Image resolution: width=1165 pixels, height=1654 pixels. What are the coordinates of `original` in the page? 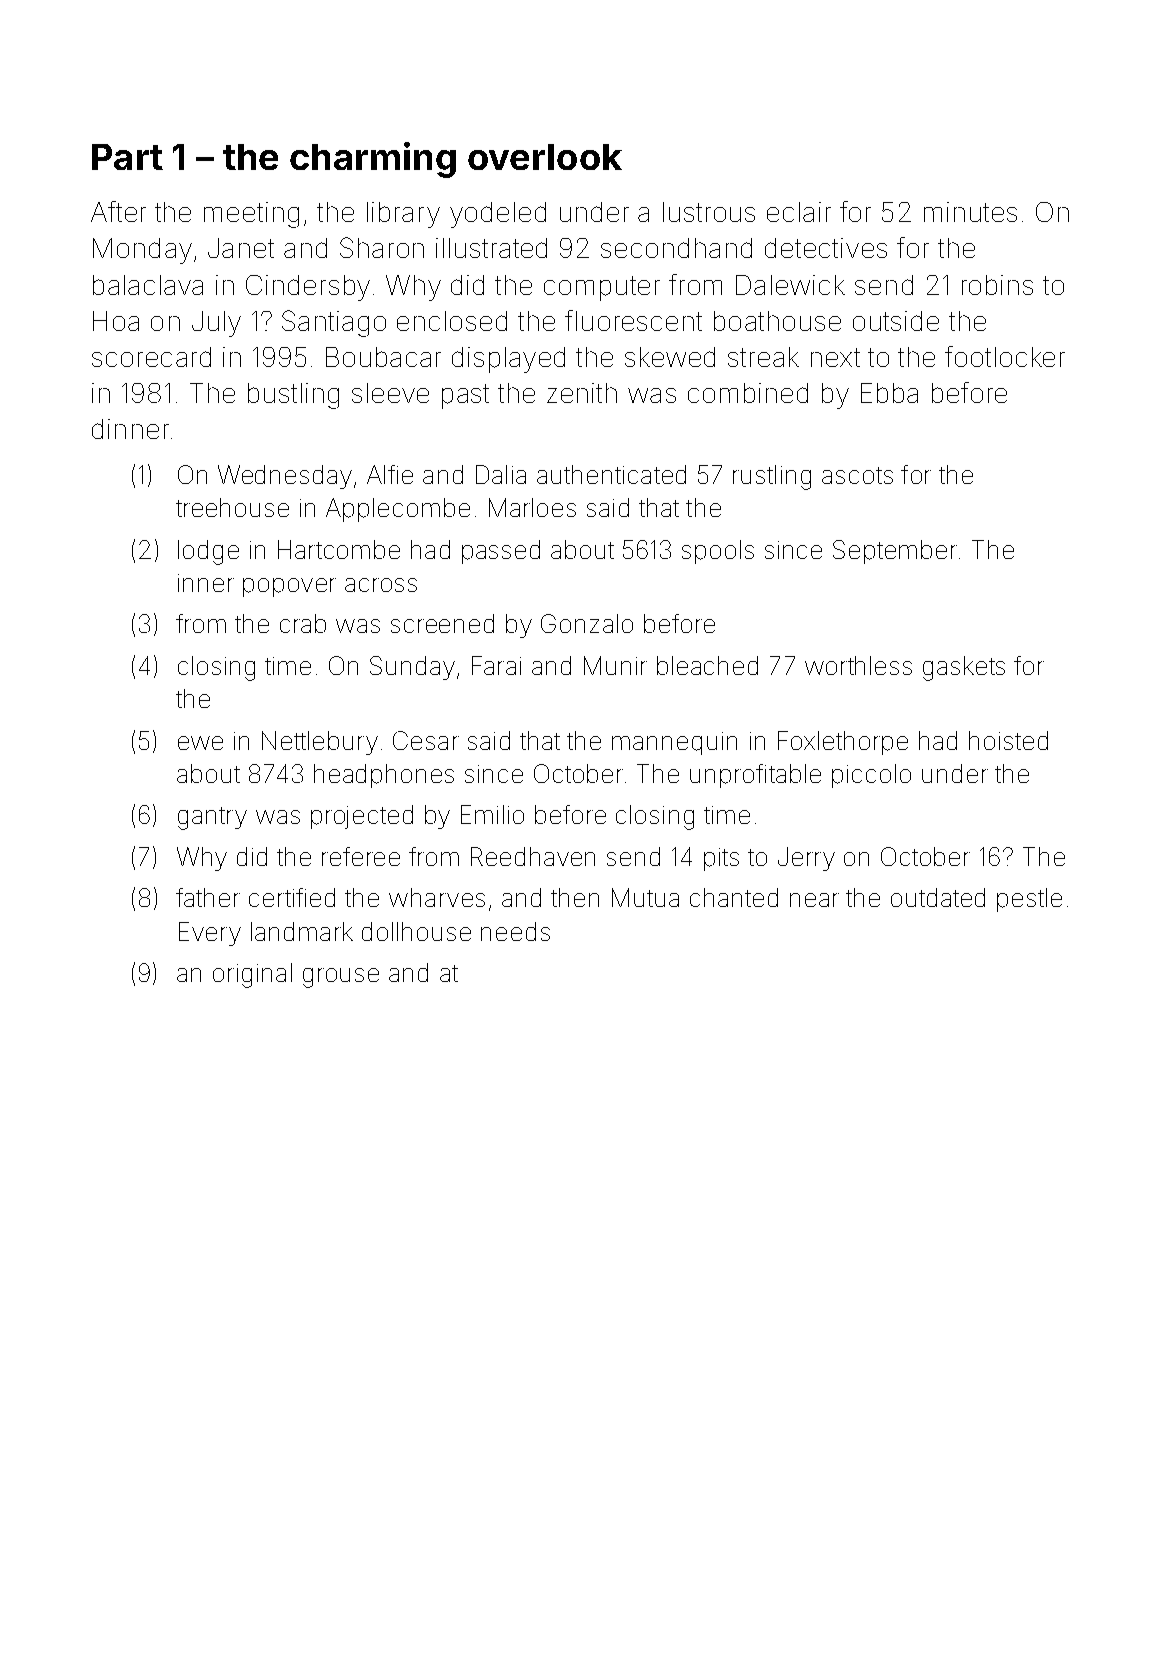 It's located at (252, 975).
